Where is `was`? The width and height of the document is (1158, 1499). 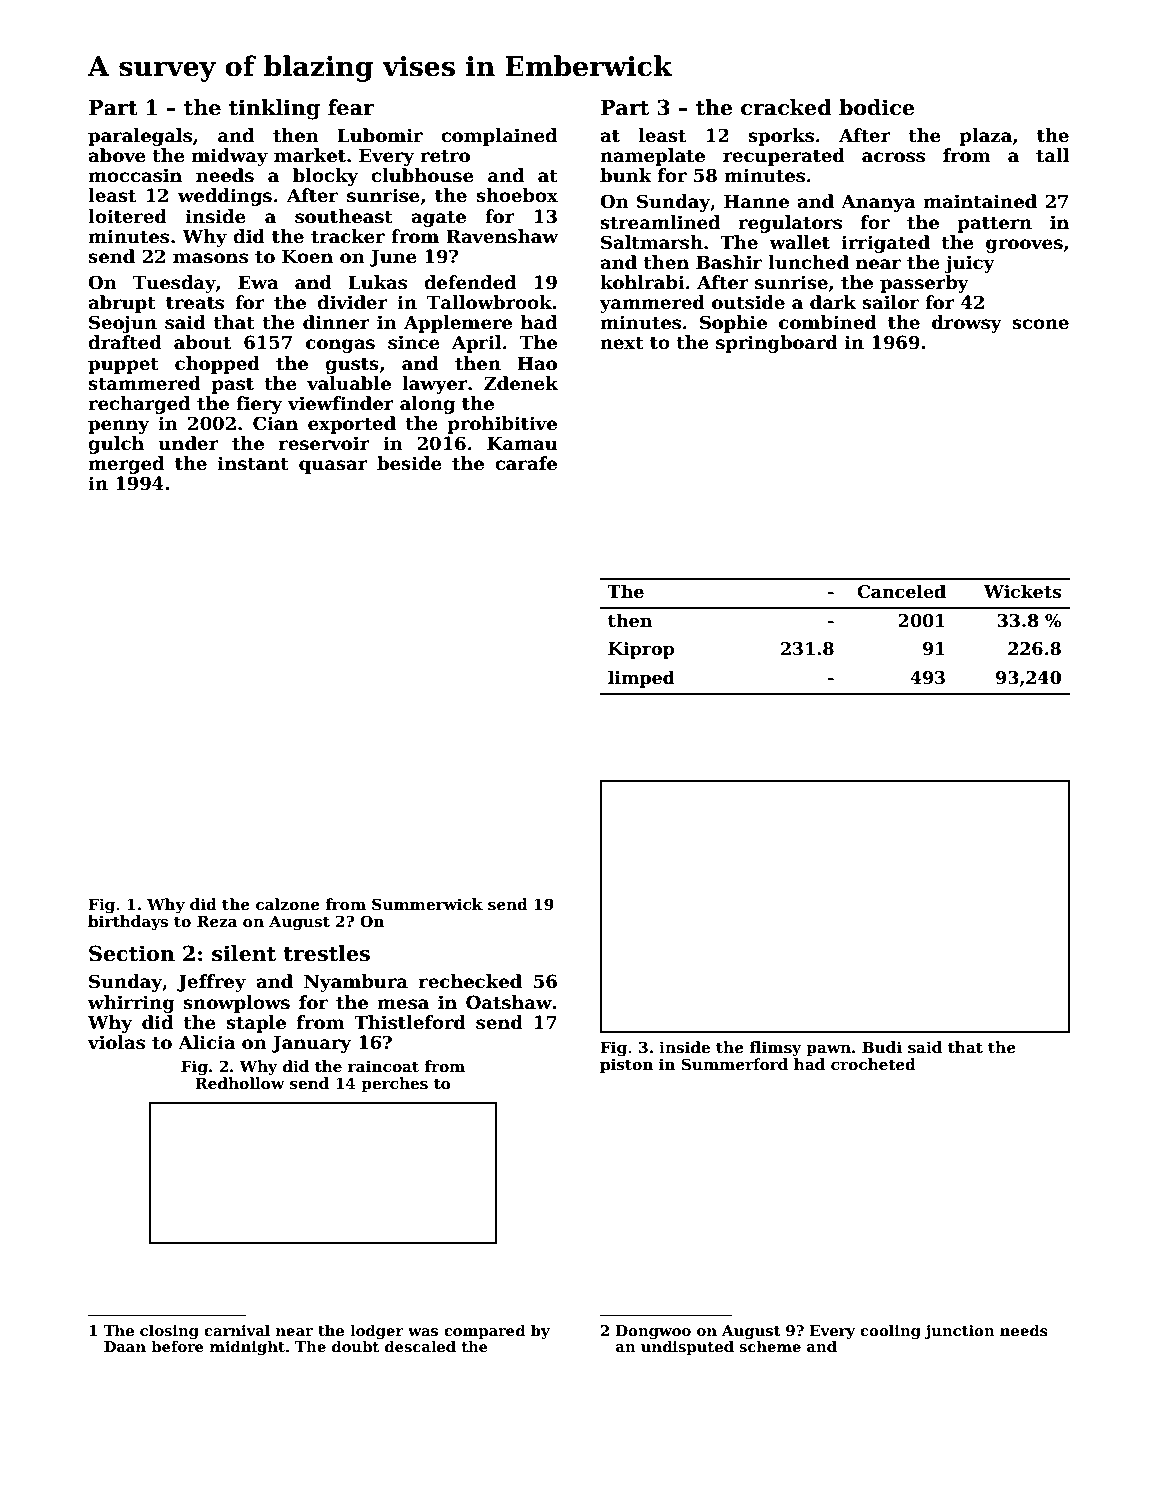
was is located at coordinates (423, 1332).
